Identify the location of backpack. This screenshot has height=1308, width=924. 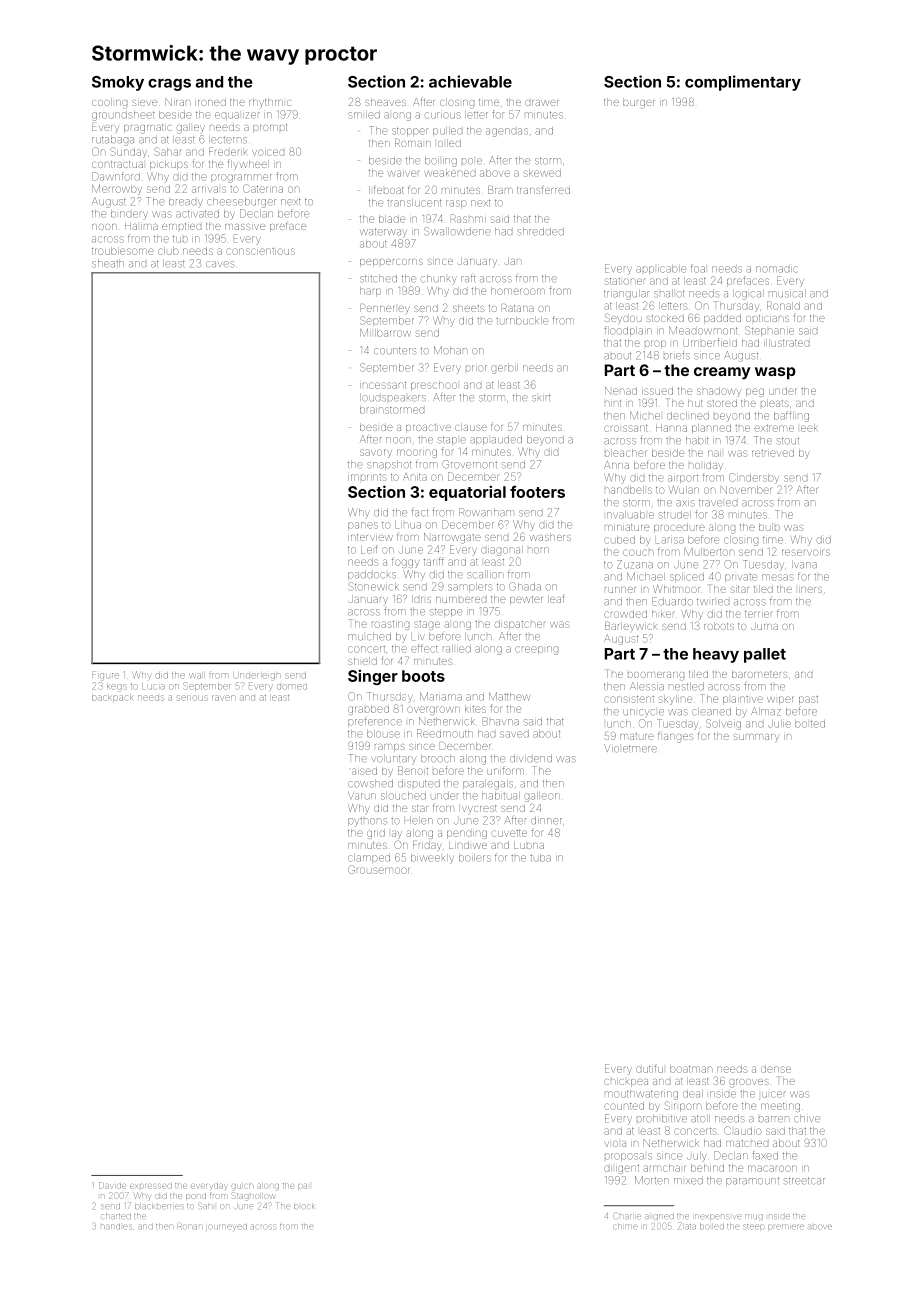
(112, 698).
